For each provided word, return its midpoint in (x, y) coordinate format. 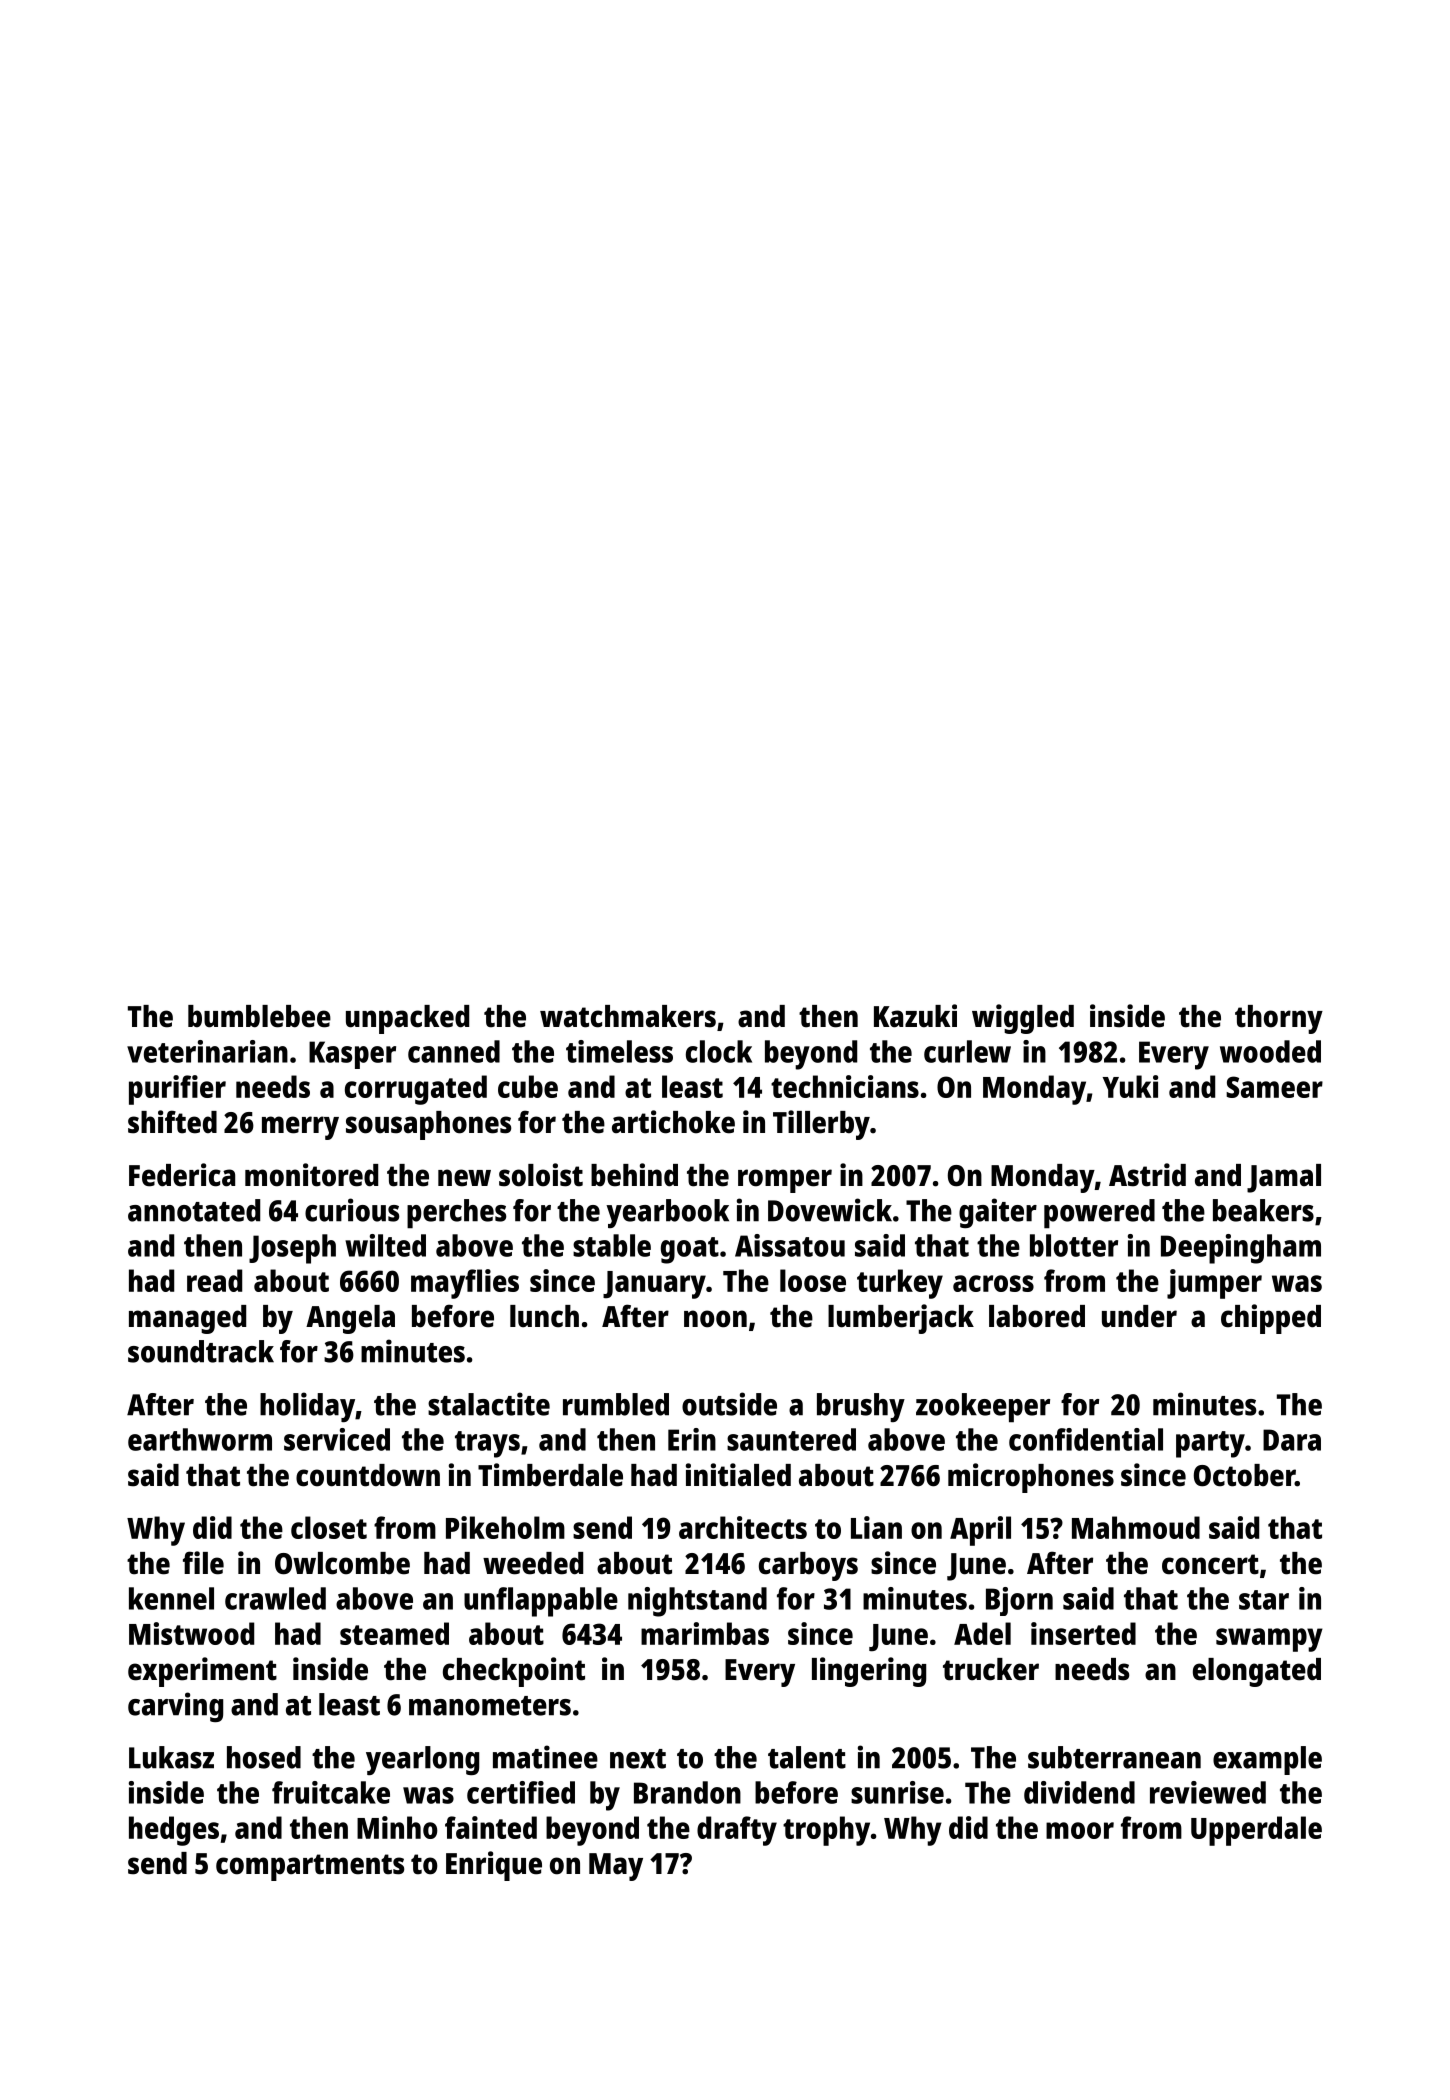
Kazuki (915, 1016)
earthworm (200, 1439)
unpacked (407, 1019)
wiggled (1023, 1019)
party (1210, 1444)
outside (729, 1404)
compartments (310, 1867)
